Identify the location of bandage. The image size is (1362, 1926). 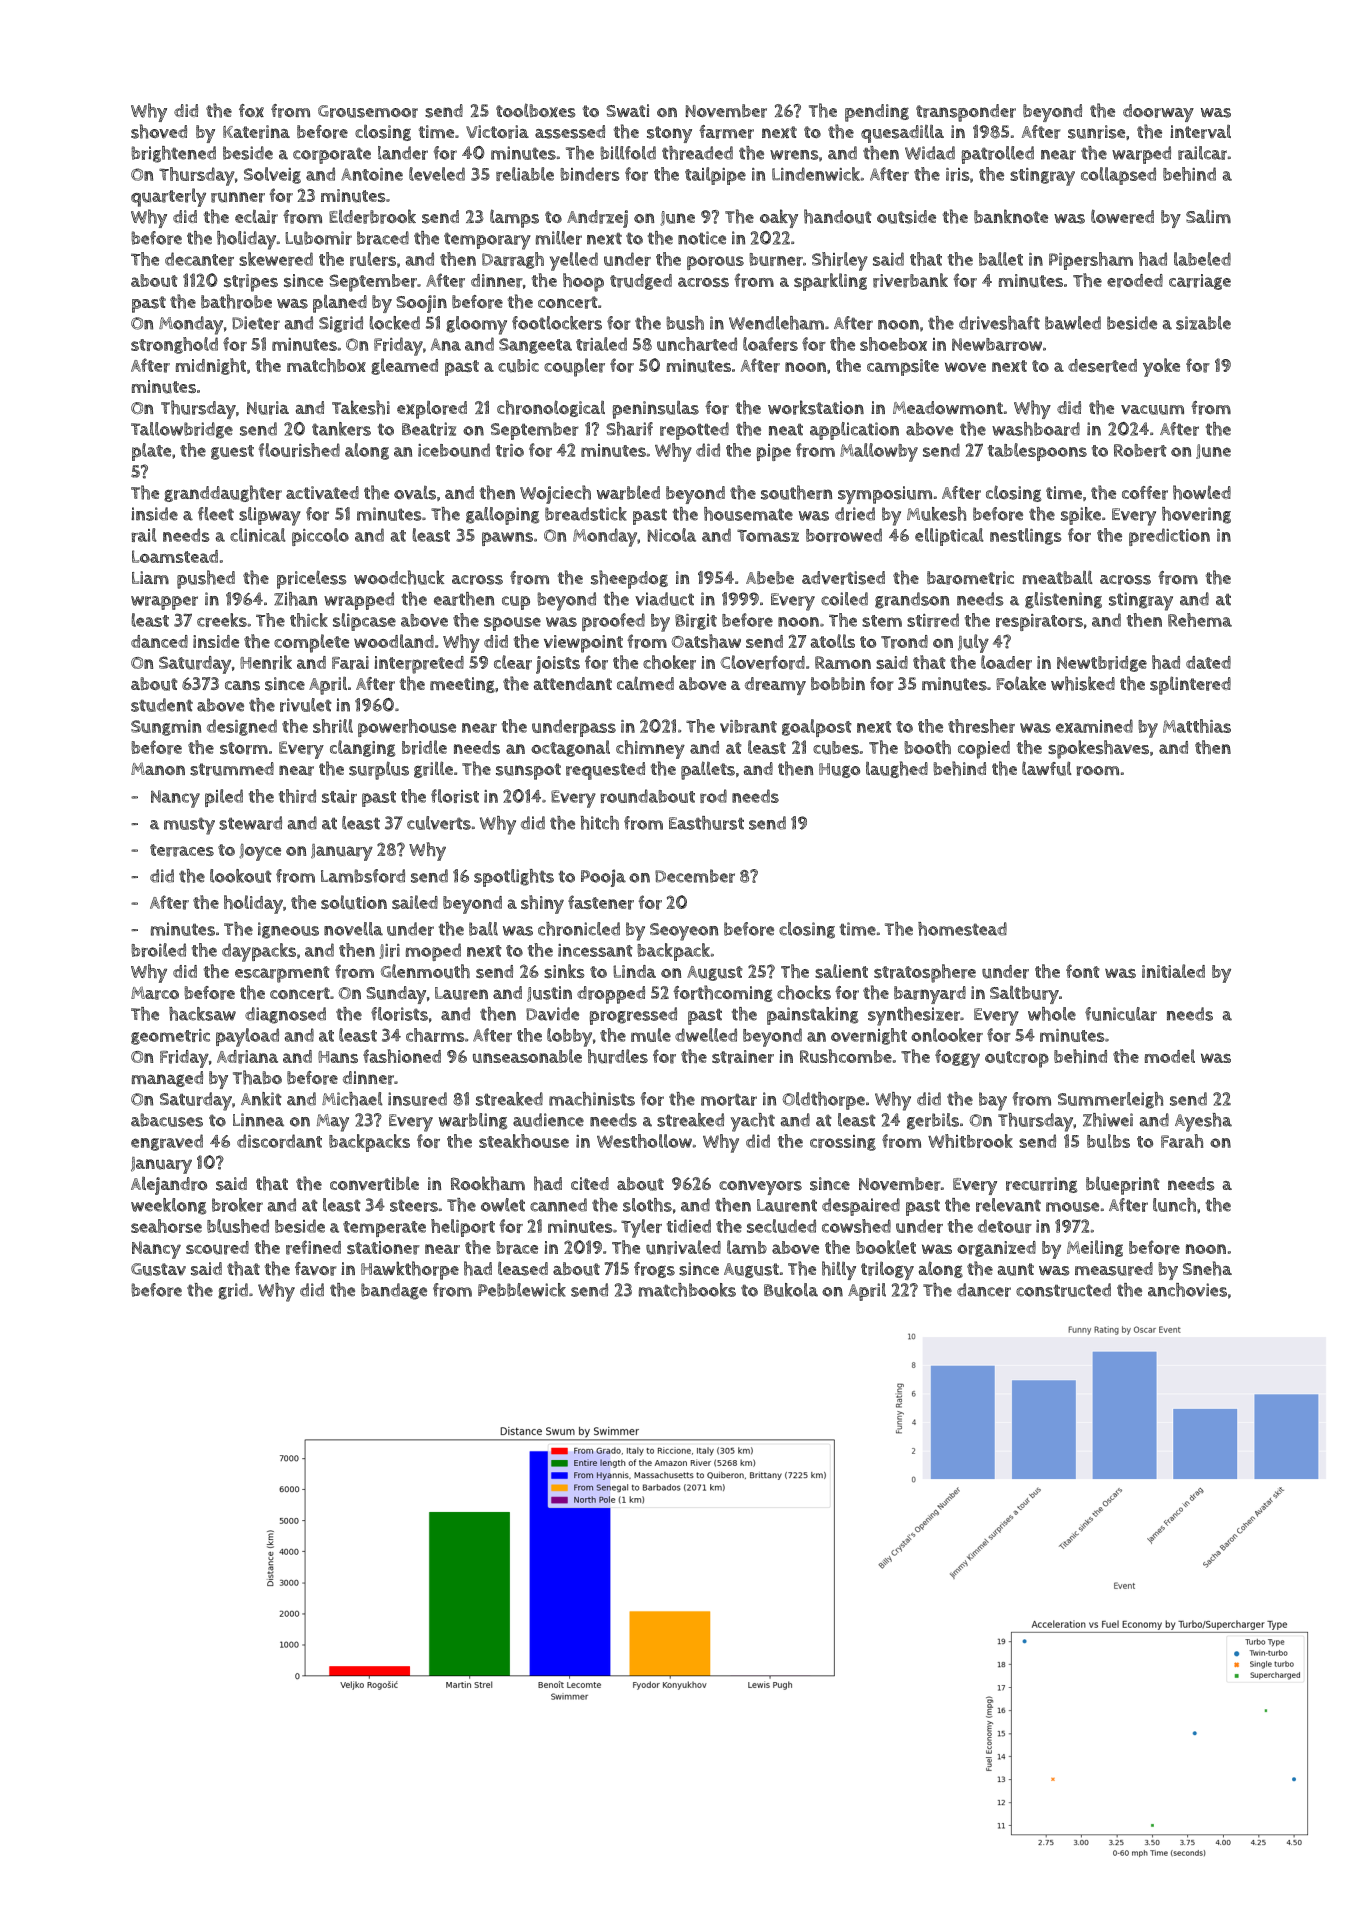
(394, 1291).
